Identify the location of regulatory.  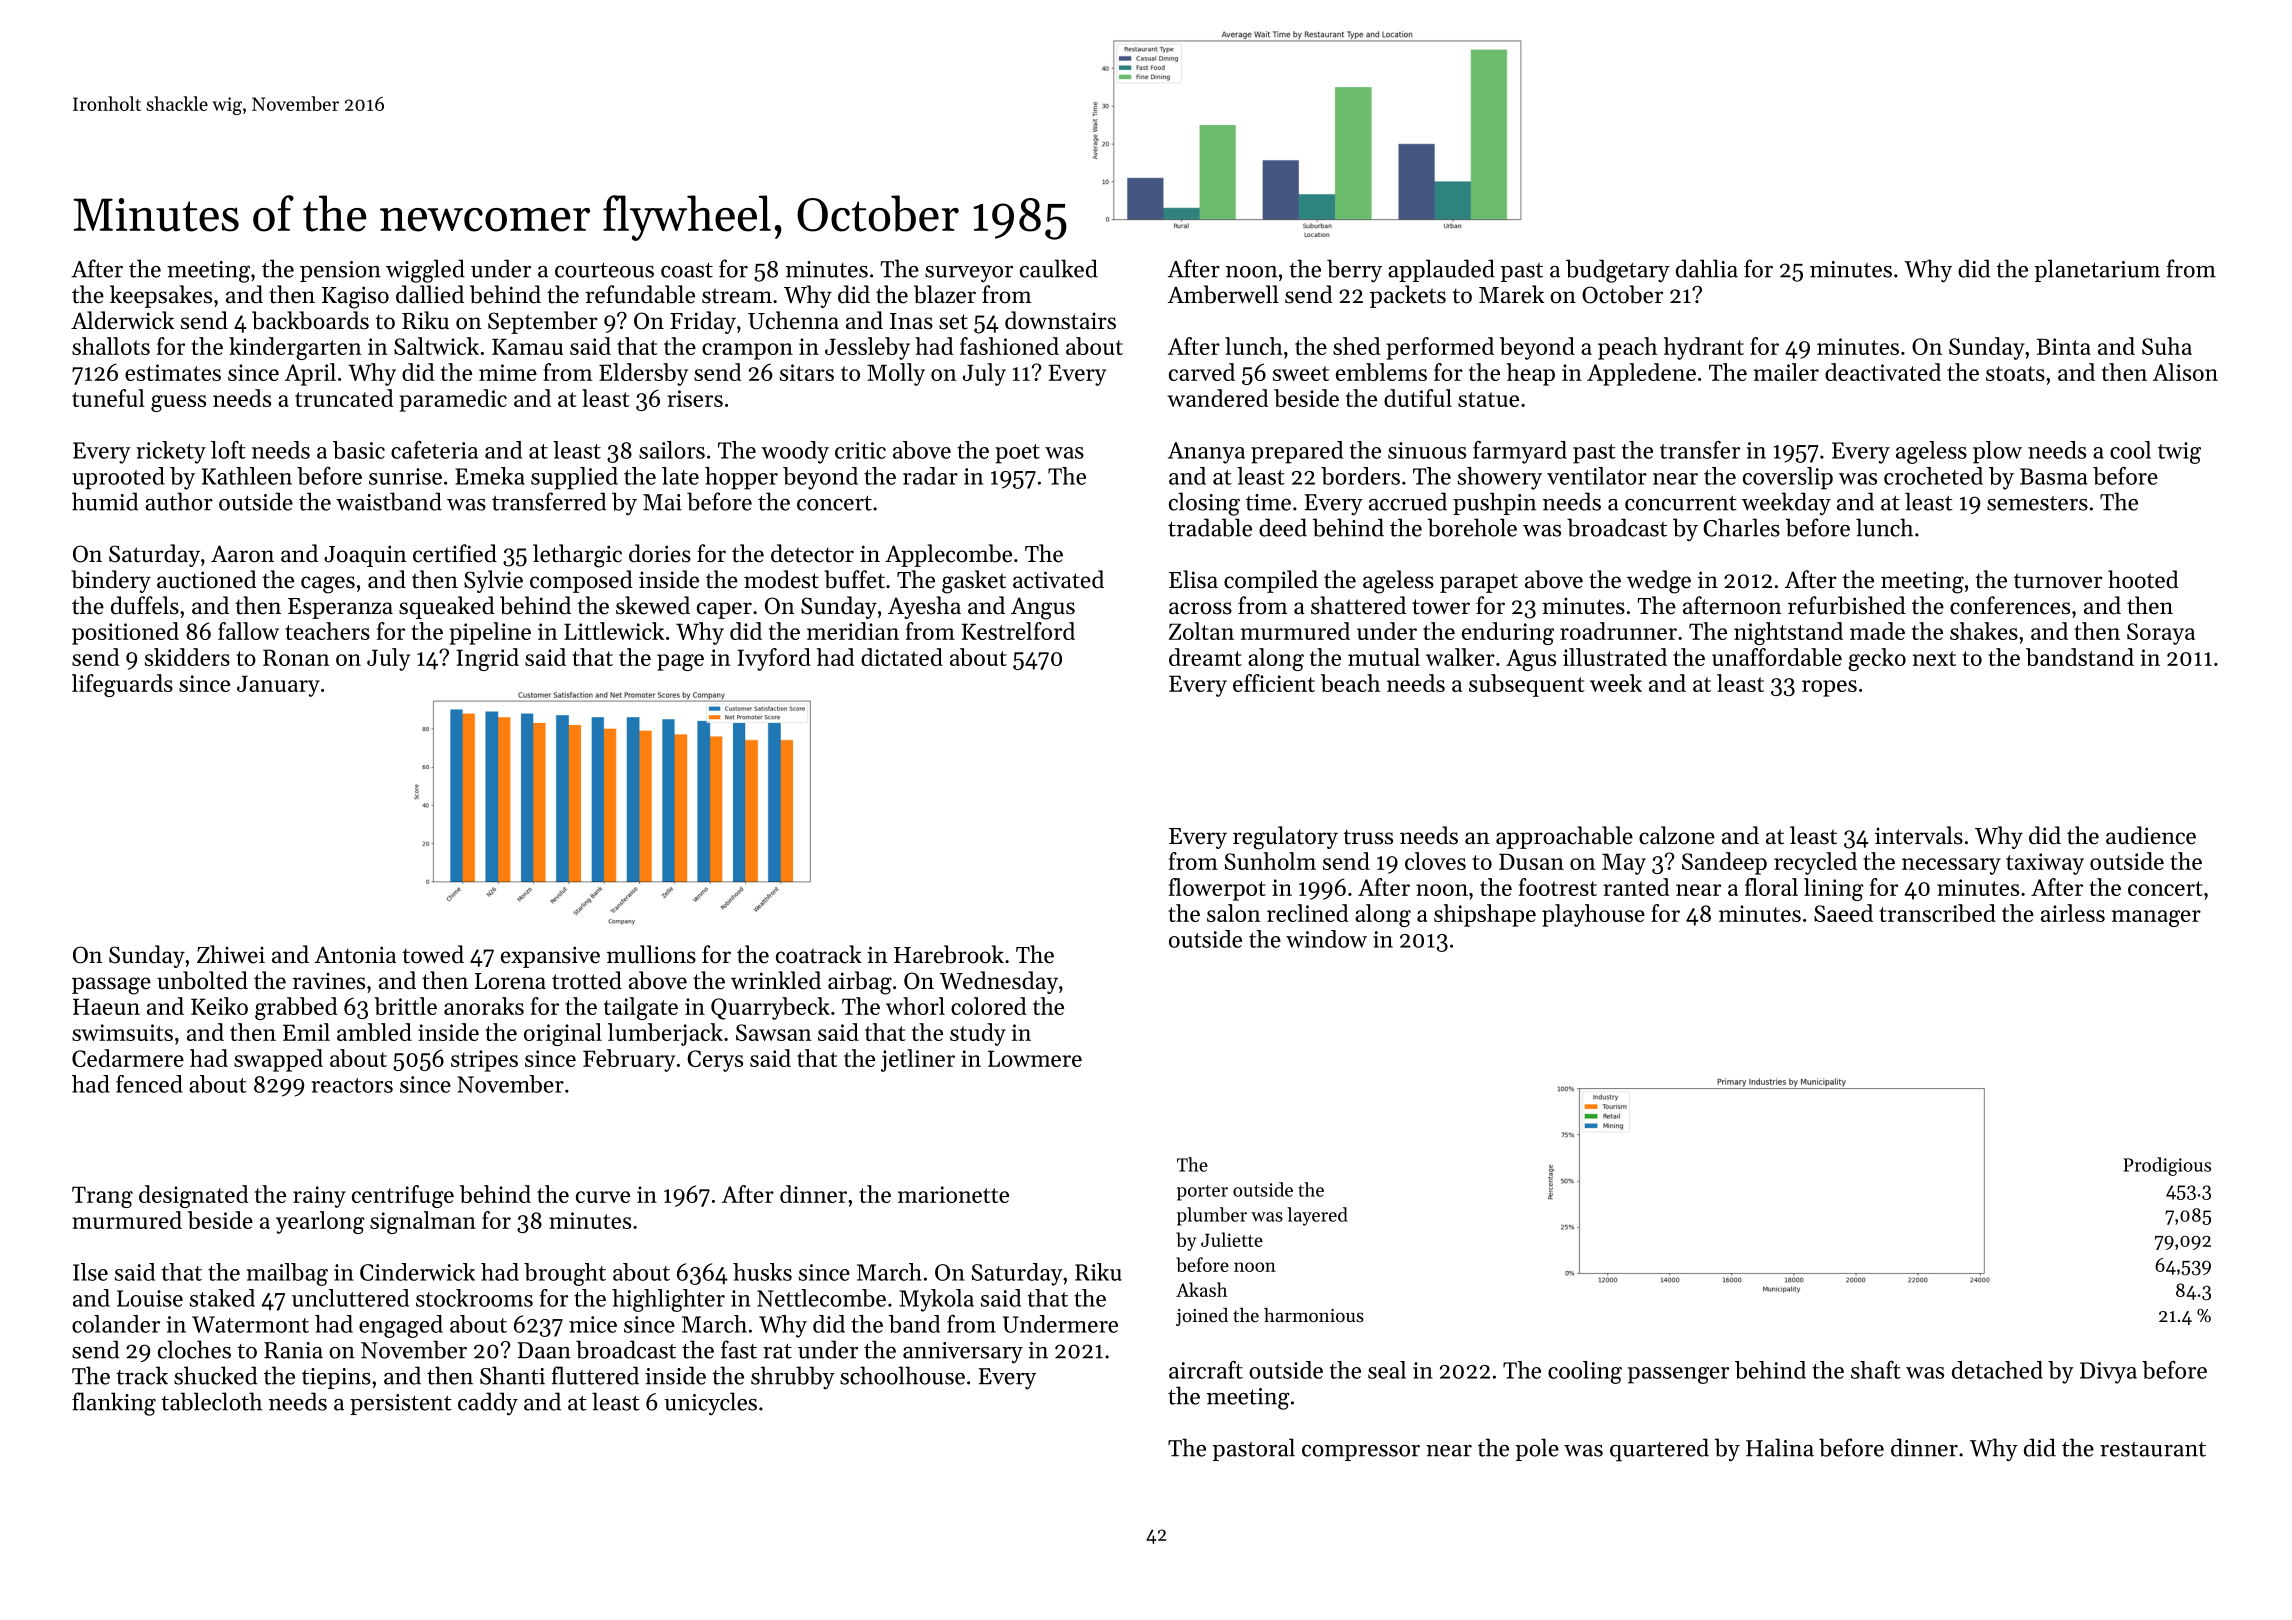
(1285, 838).
